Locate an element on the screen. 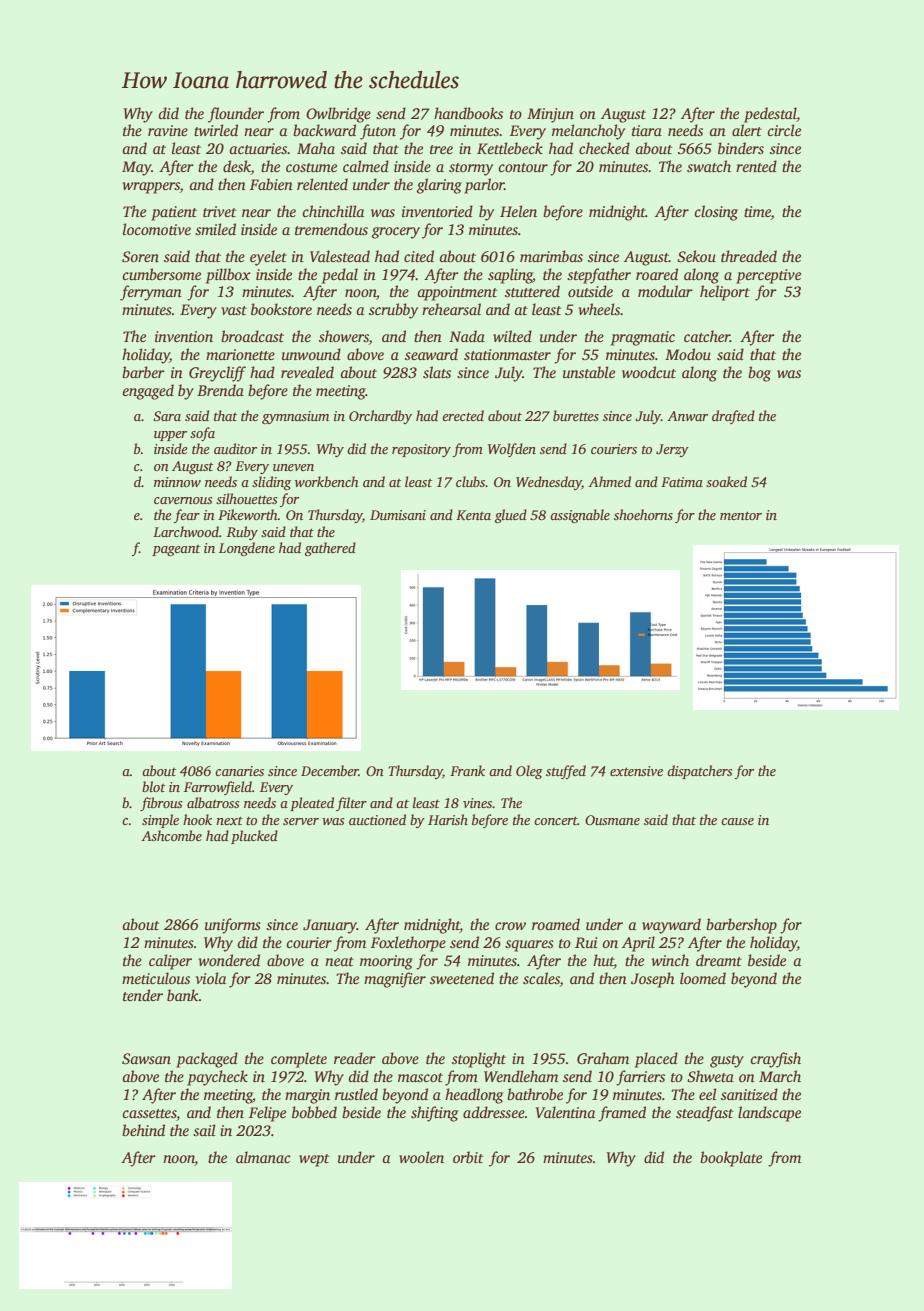  bookplate is located at coordinates (731, 1159).
